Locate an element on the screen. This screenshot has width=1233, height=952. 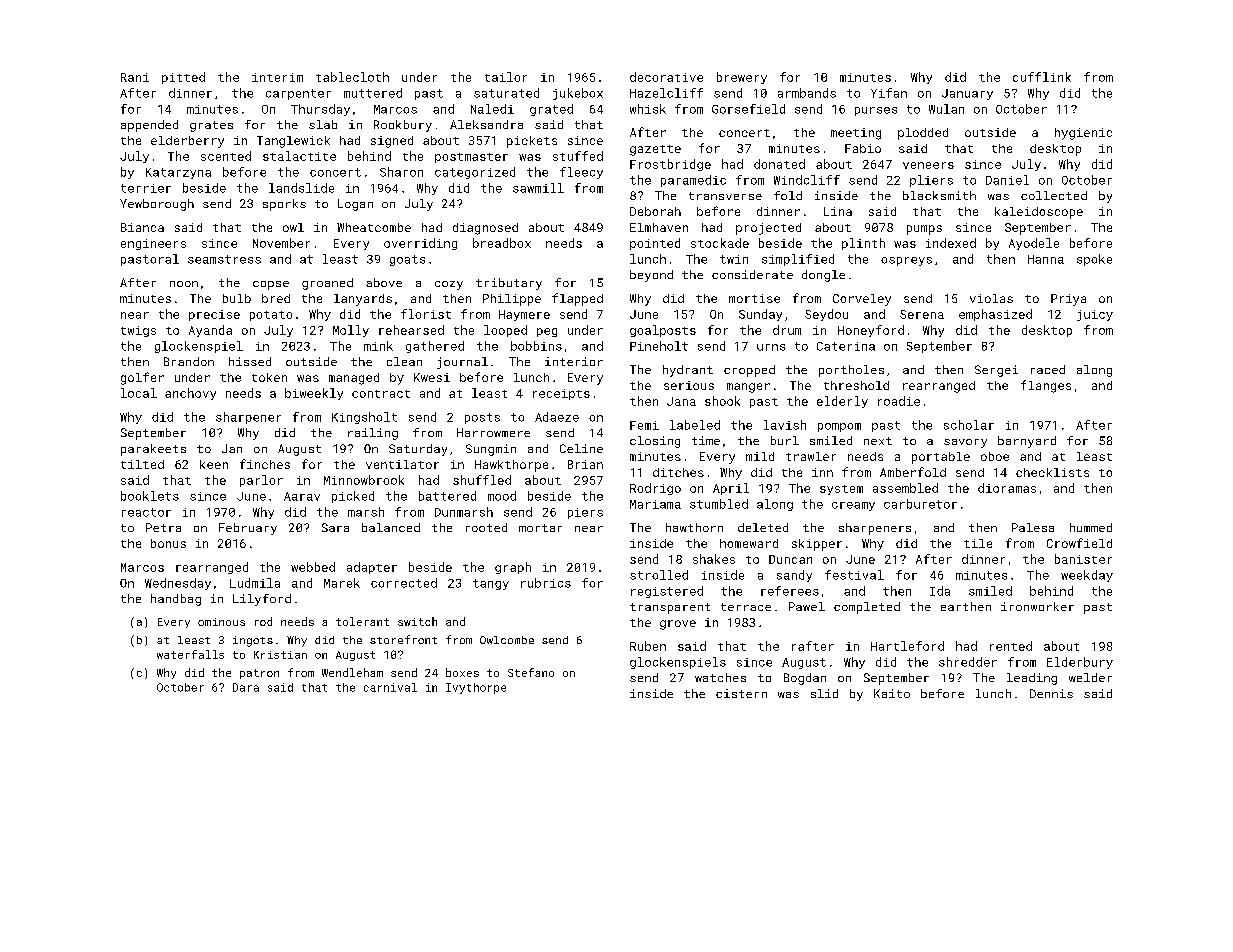
stockade is located at coordinates (720, 243).
